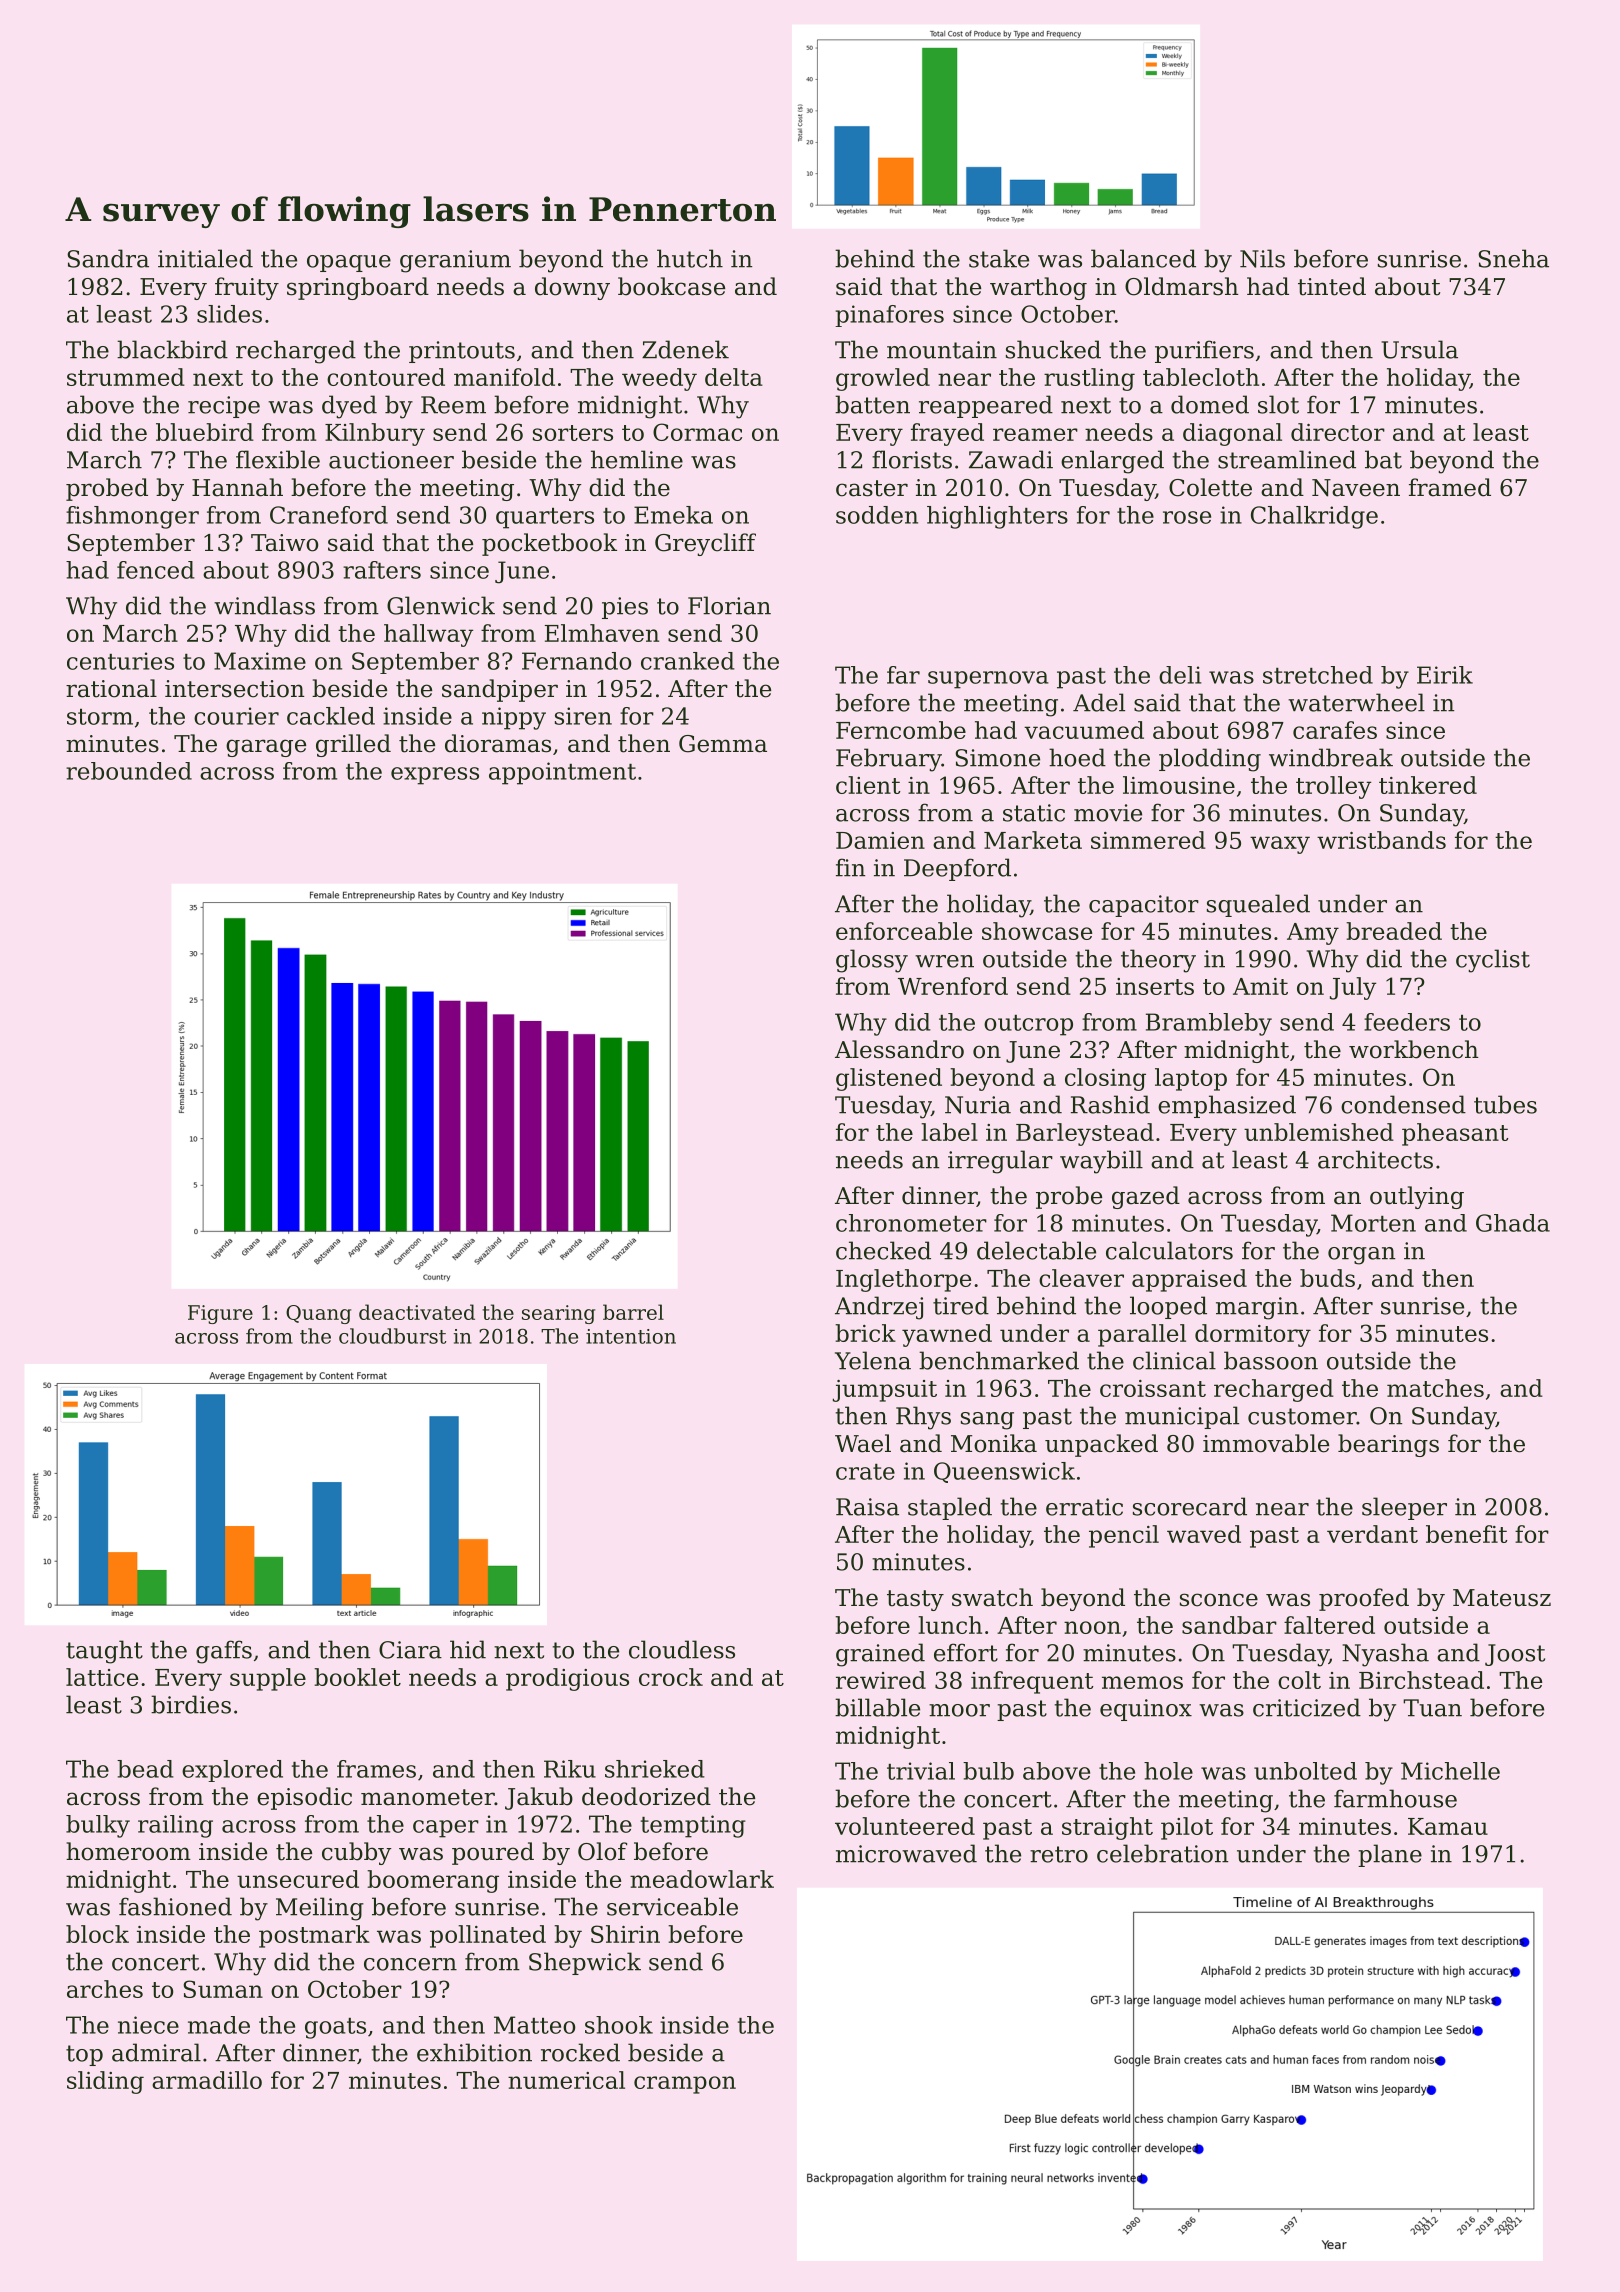 The image size is (1620, 2292). I want to click on Nils, so click(1262, 258).
